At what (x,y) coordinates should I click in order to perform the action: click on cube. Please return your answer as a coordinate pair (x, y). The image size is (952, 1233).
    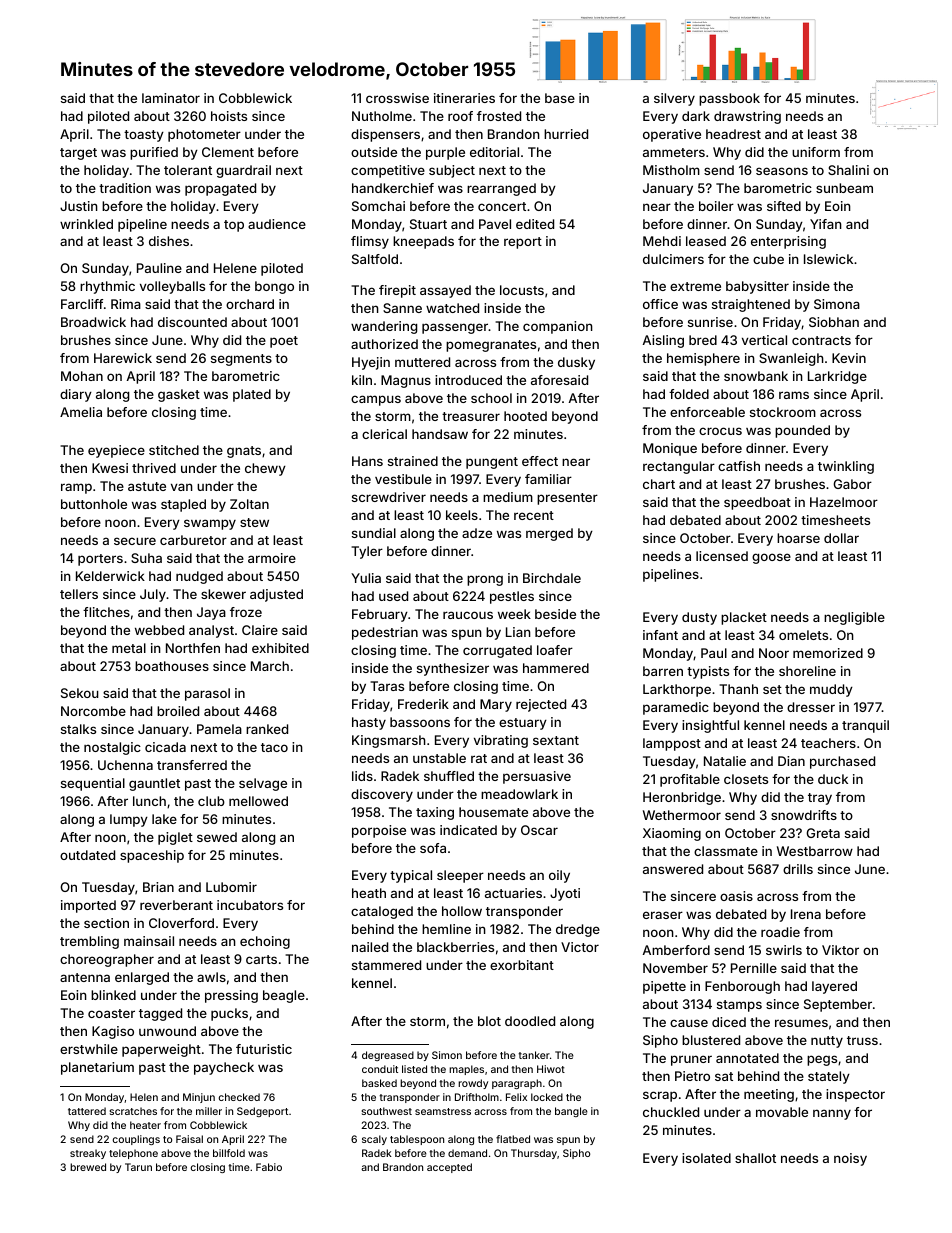
    Looking at the image, I should click on (768, 259).
